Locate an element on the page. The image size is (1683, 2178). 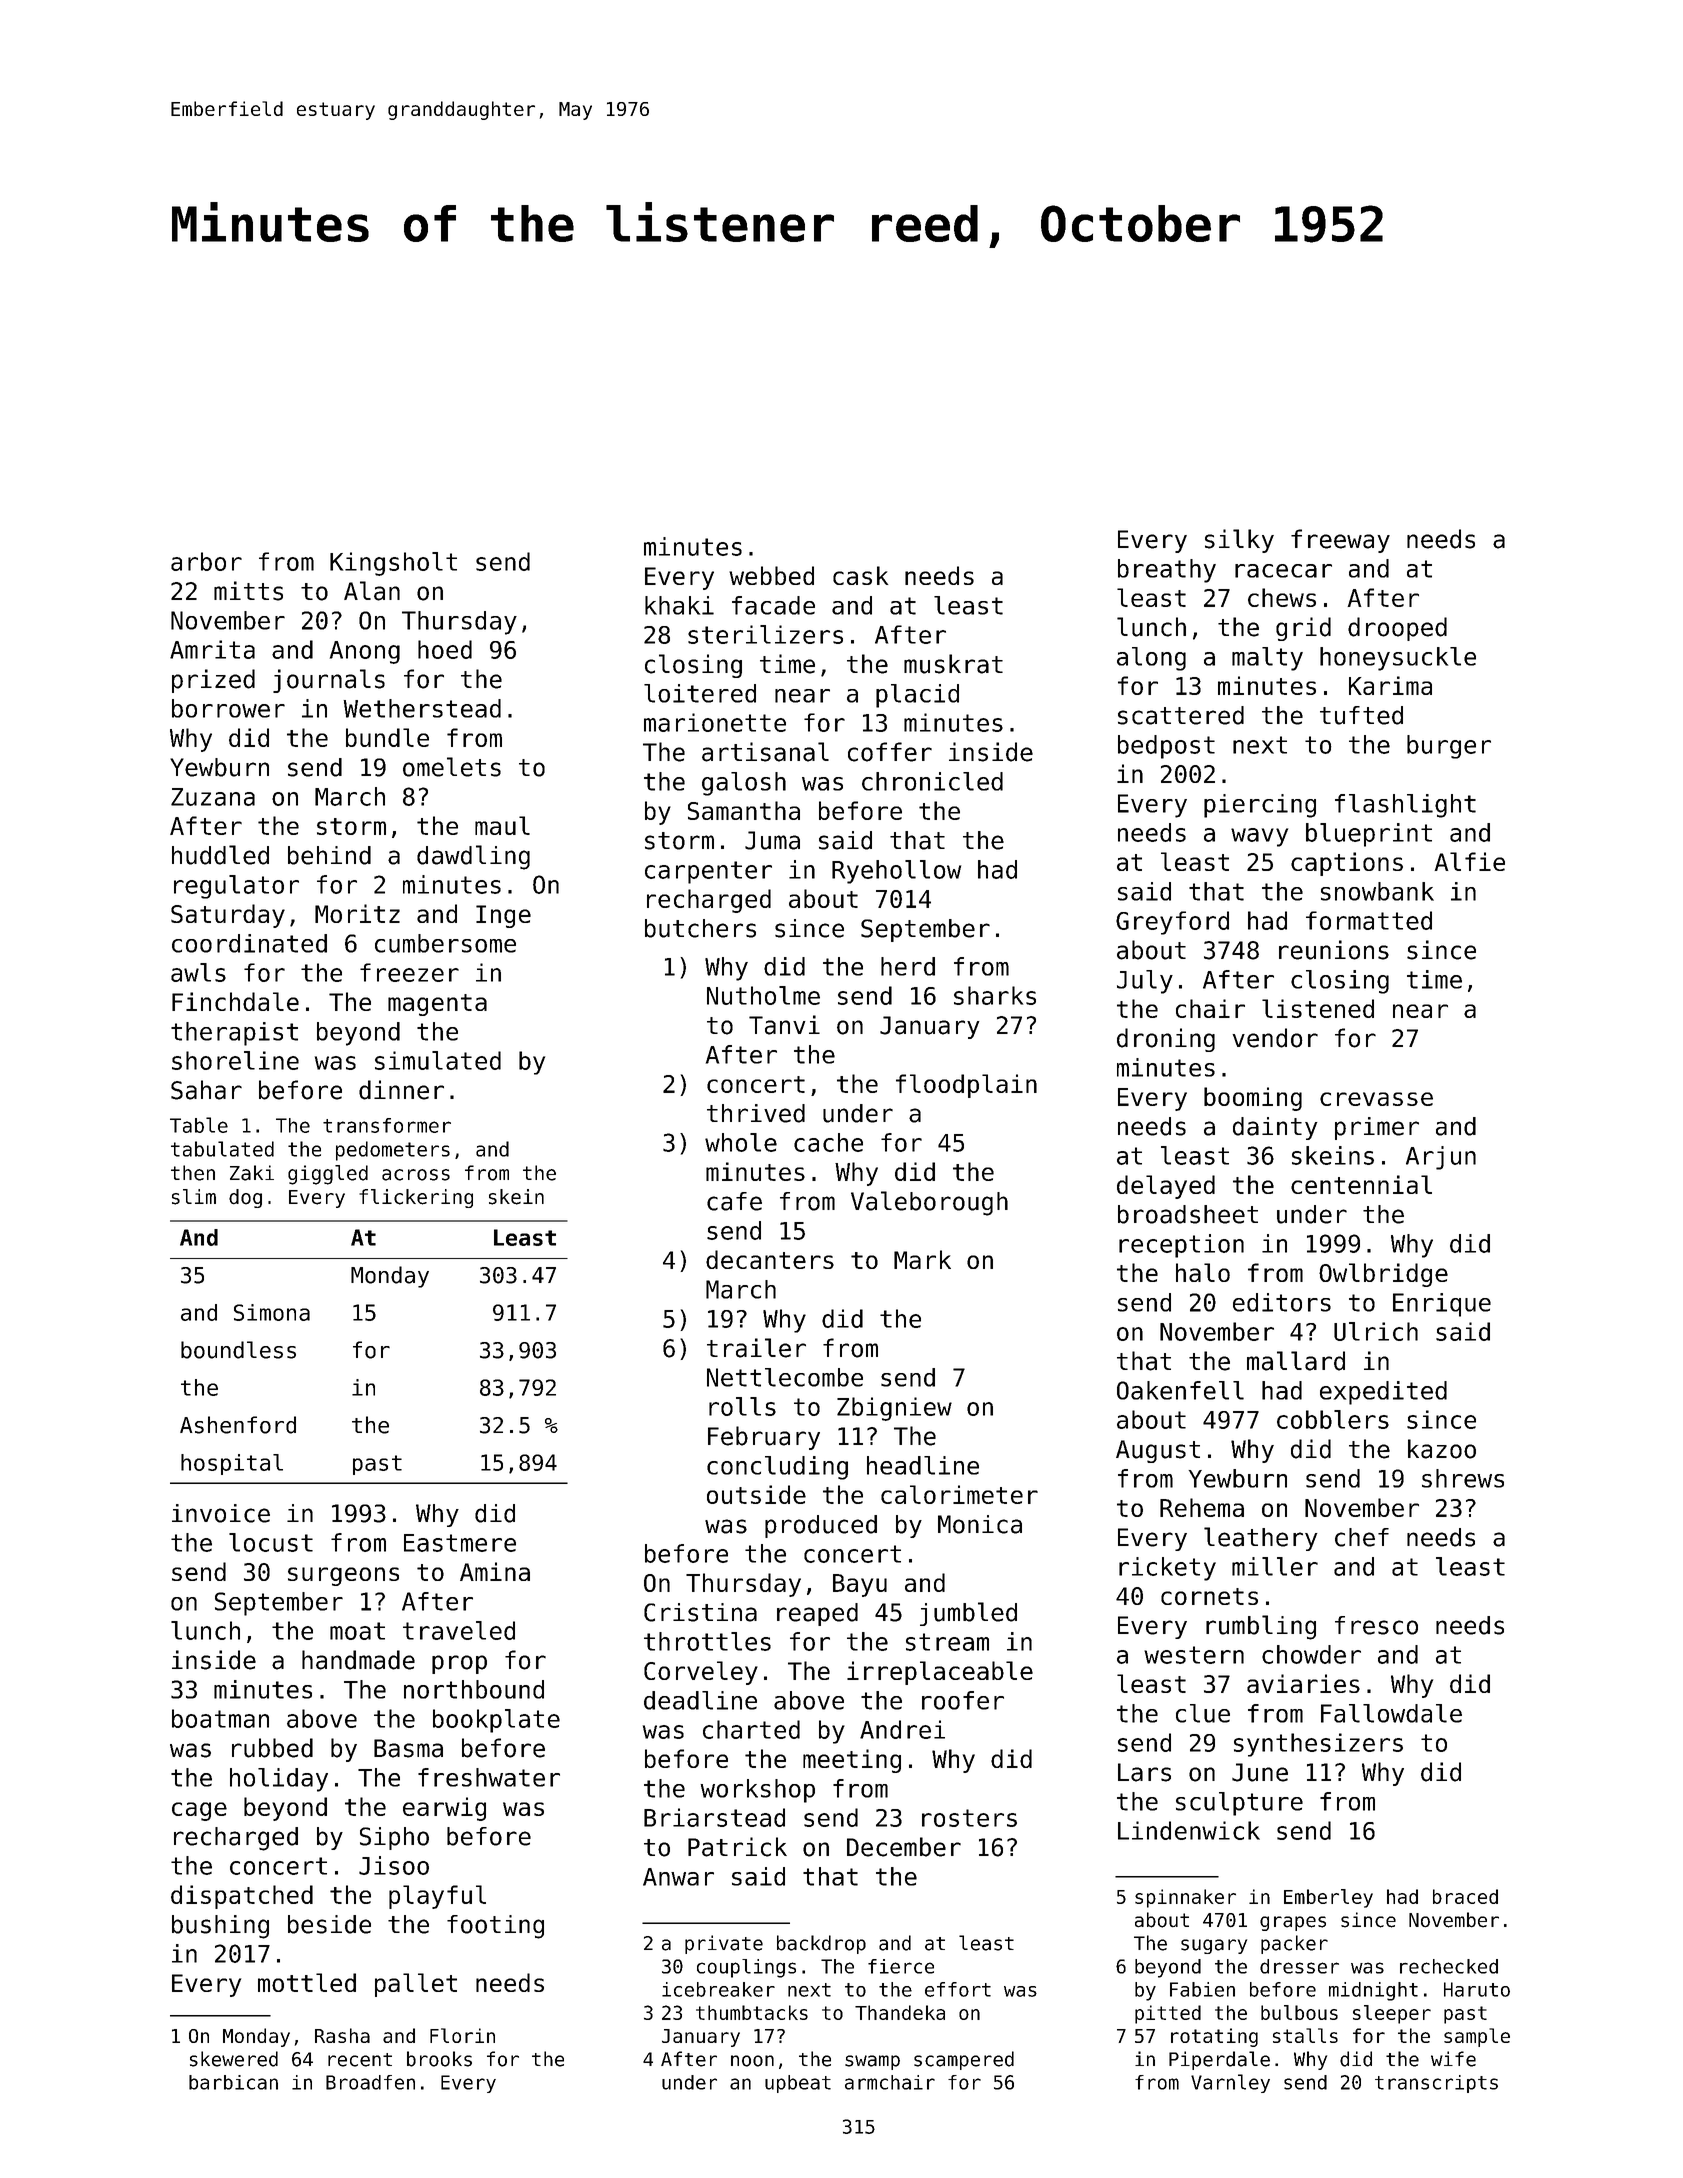
produced is located at coordinates (821, 1526).
